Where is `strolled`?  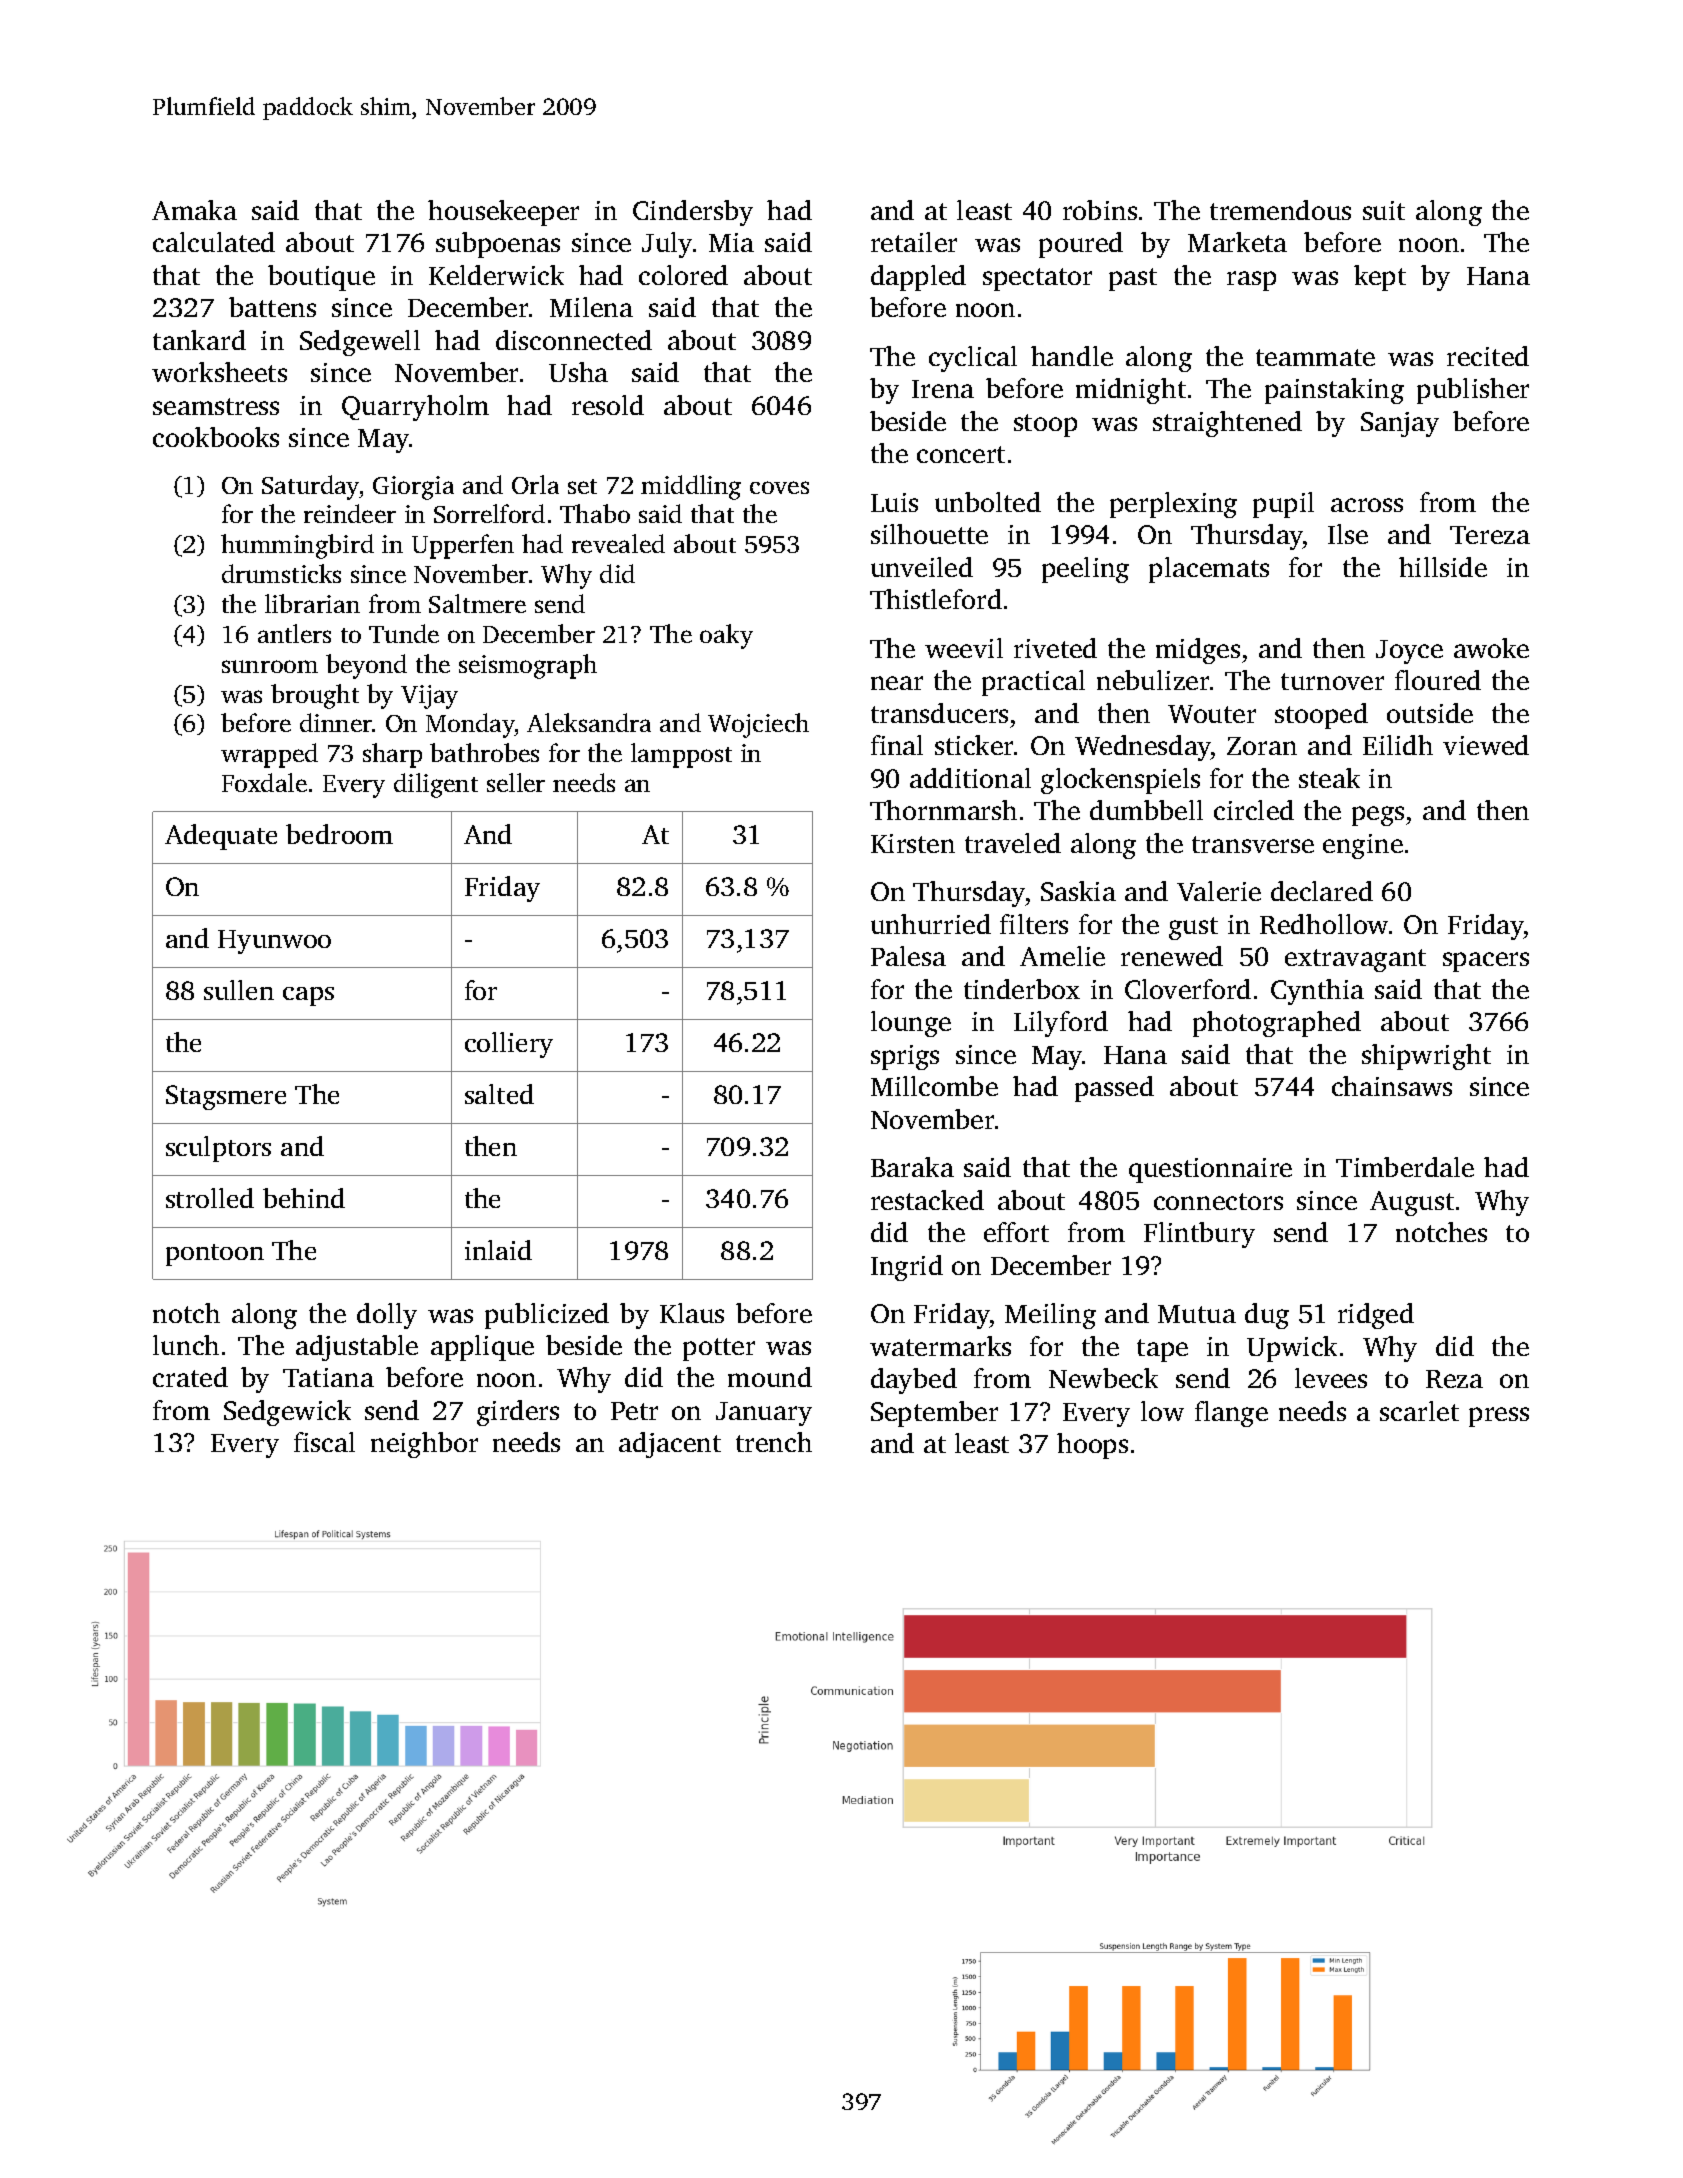
strolled is located at coordinates (210, 1198).
